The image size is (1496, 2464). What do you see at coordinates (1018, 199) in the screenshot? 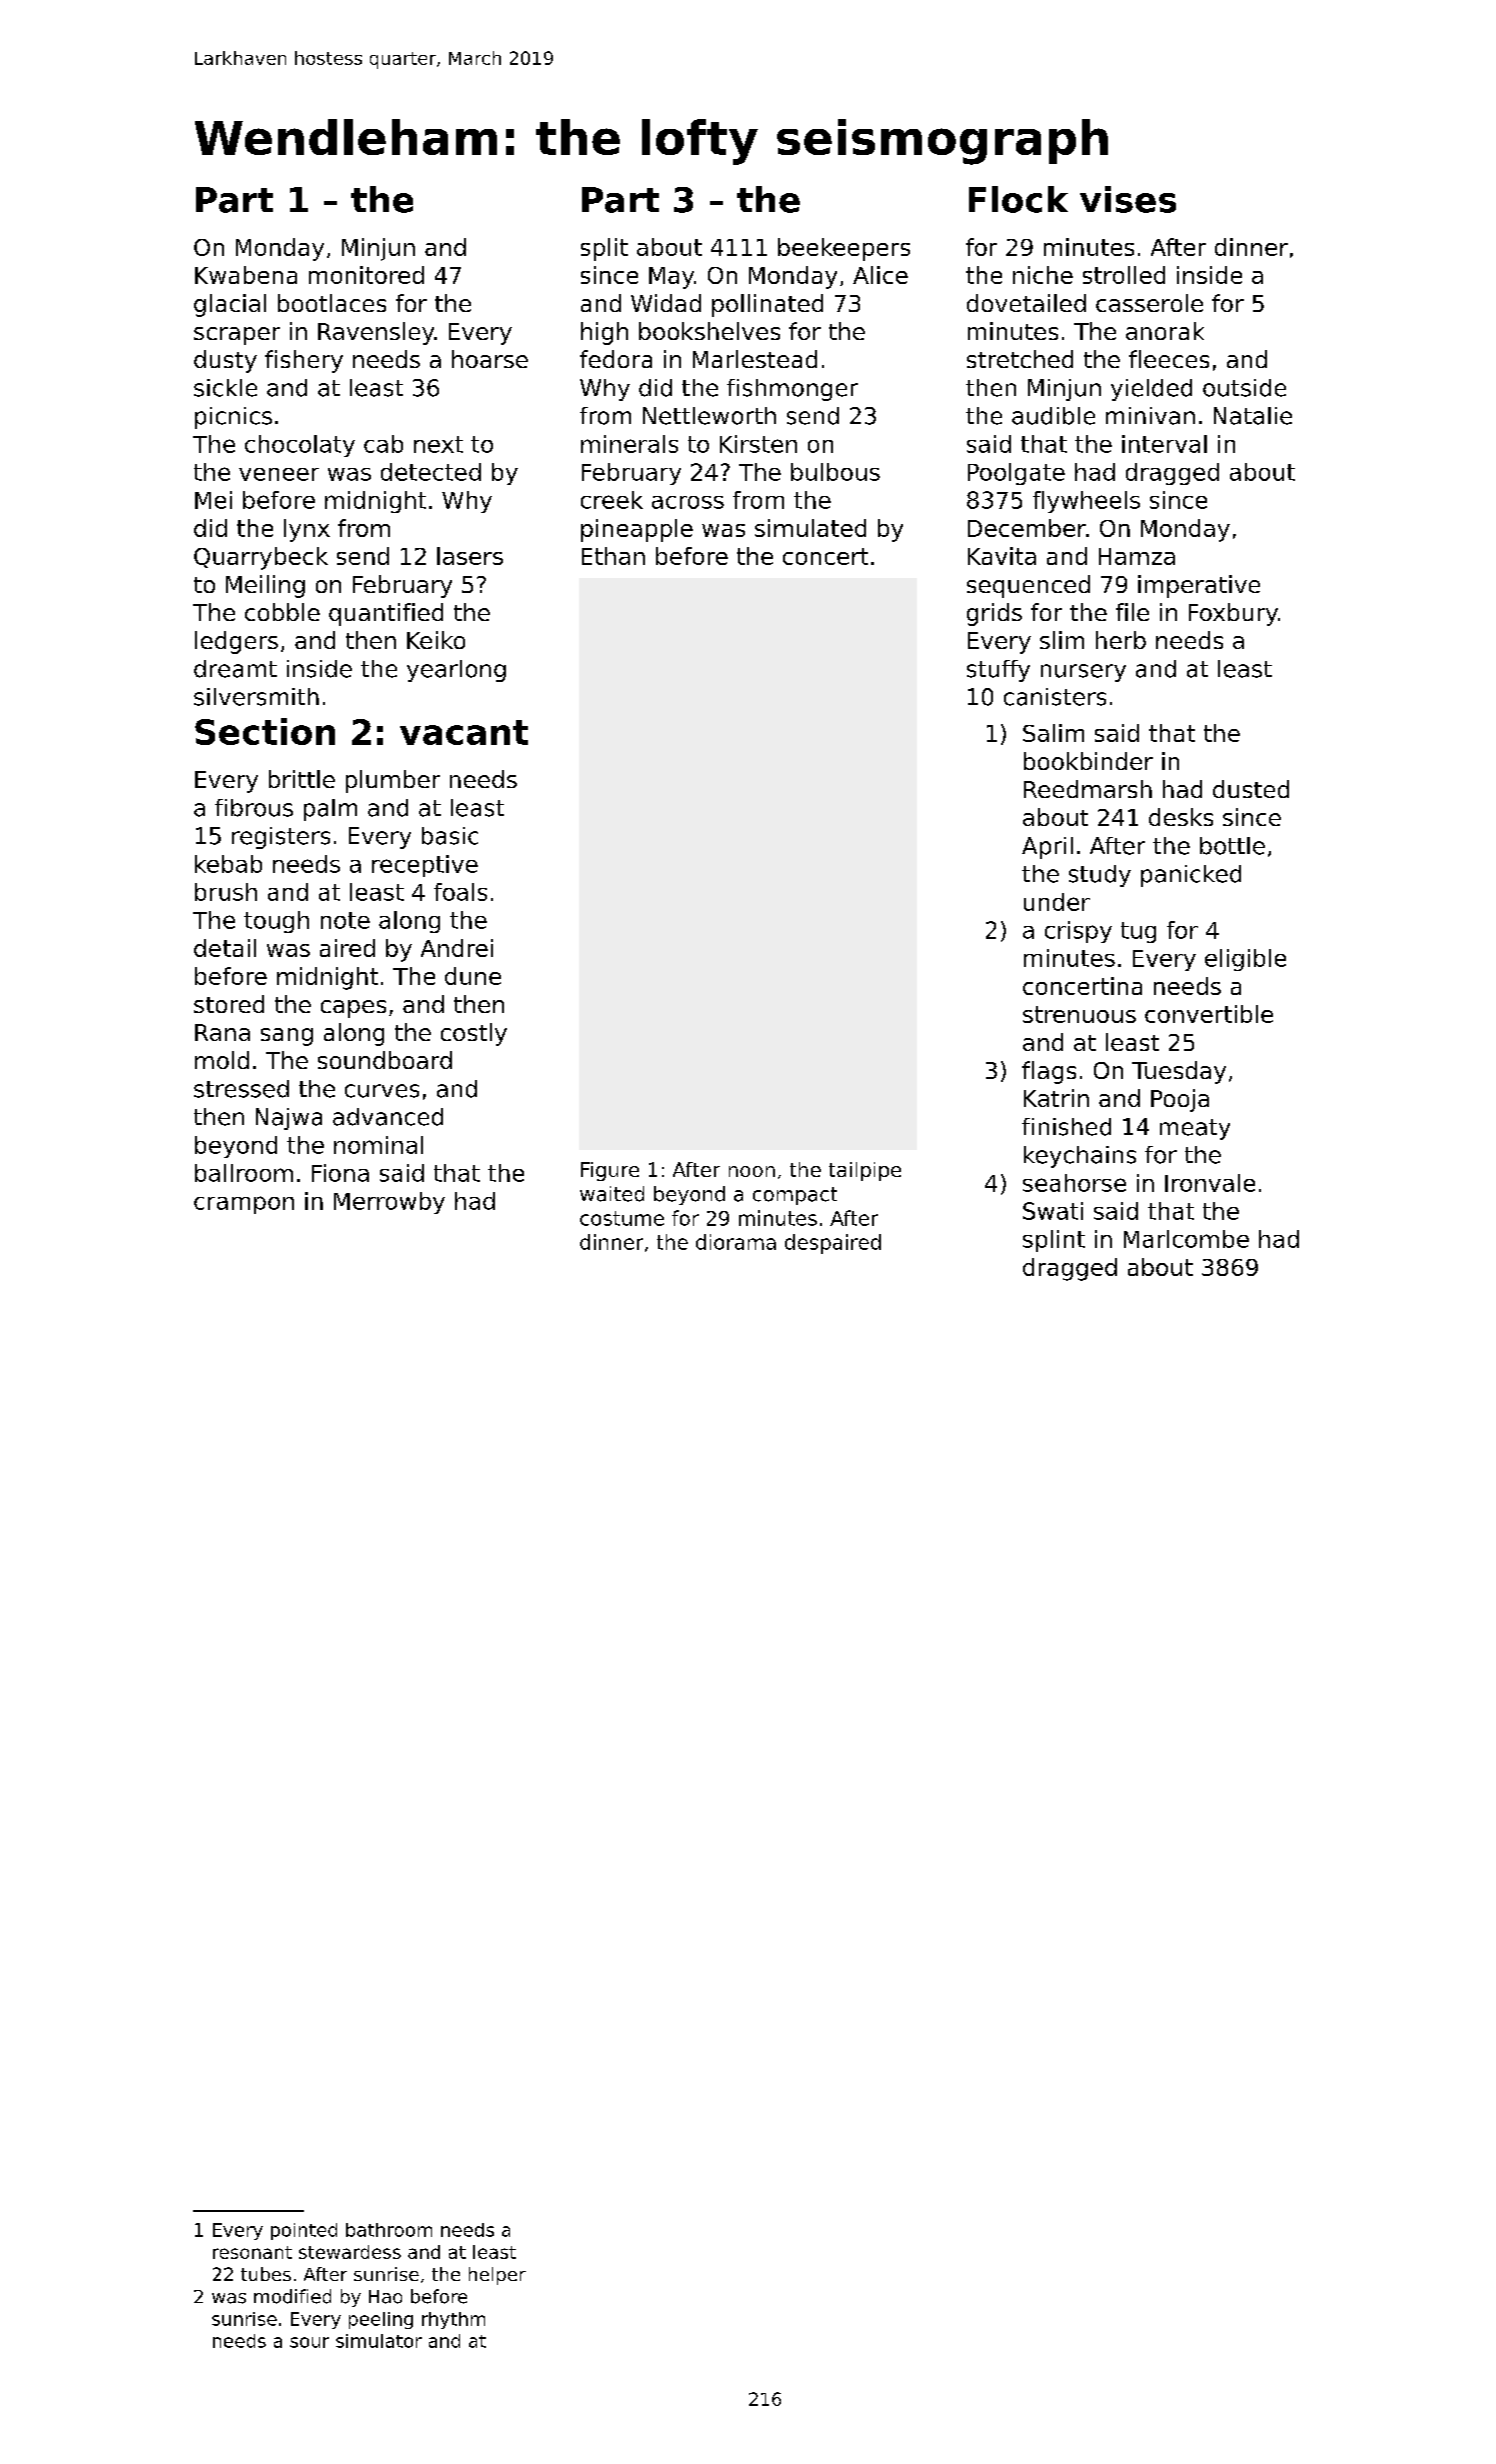
I see `Flock` at bounding box center [1018, 199].
